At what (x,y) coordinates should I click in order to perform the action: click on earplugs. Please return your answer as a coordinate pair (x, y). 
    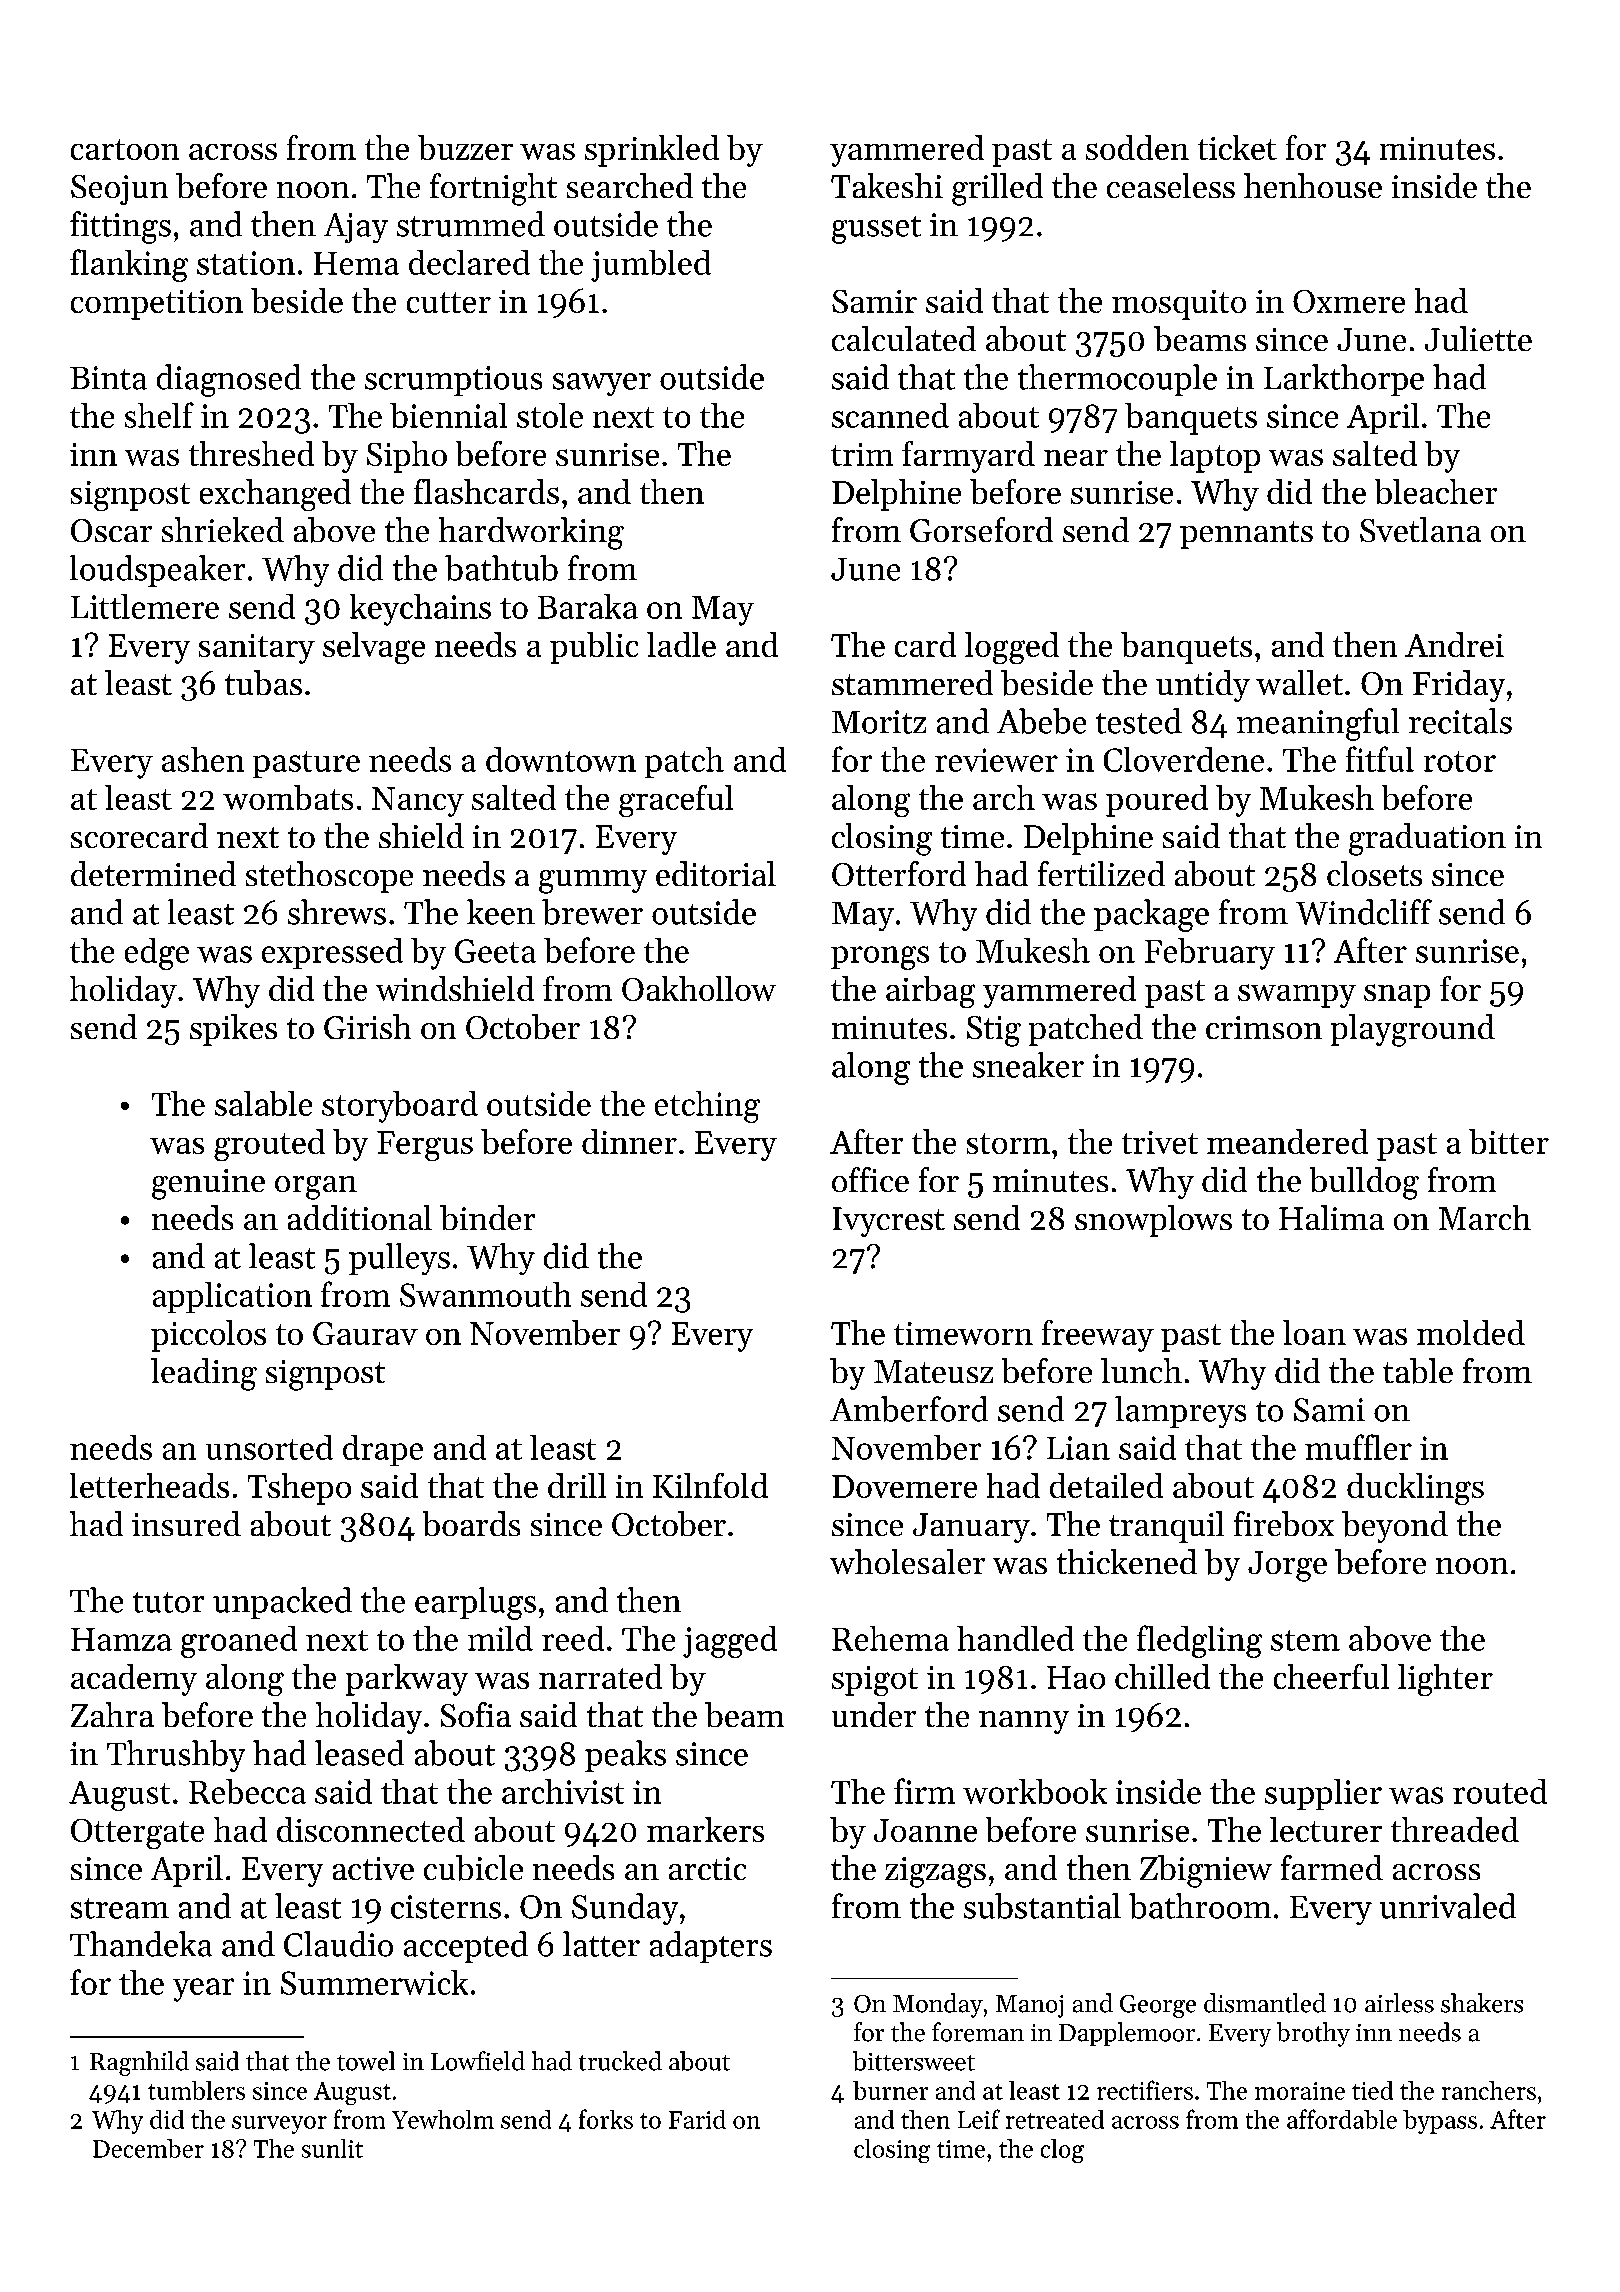
    Looking at the image, I should click on (475, 1603).
